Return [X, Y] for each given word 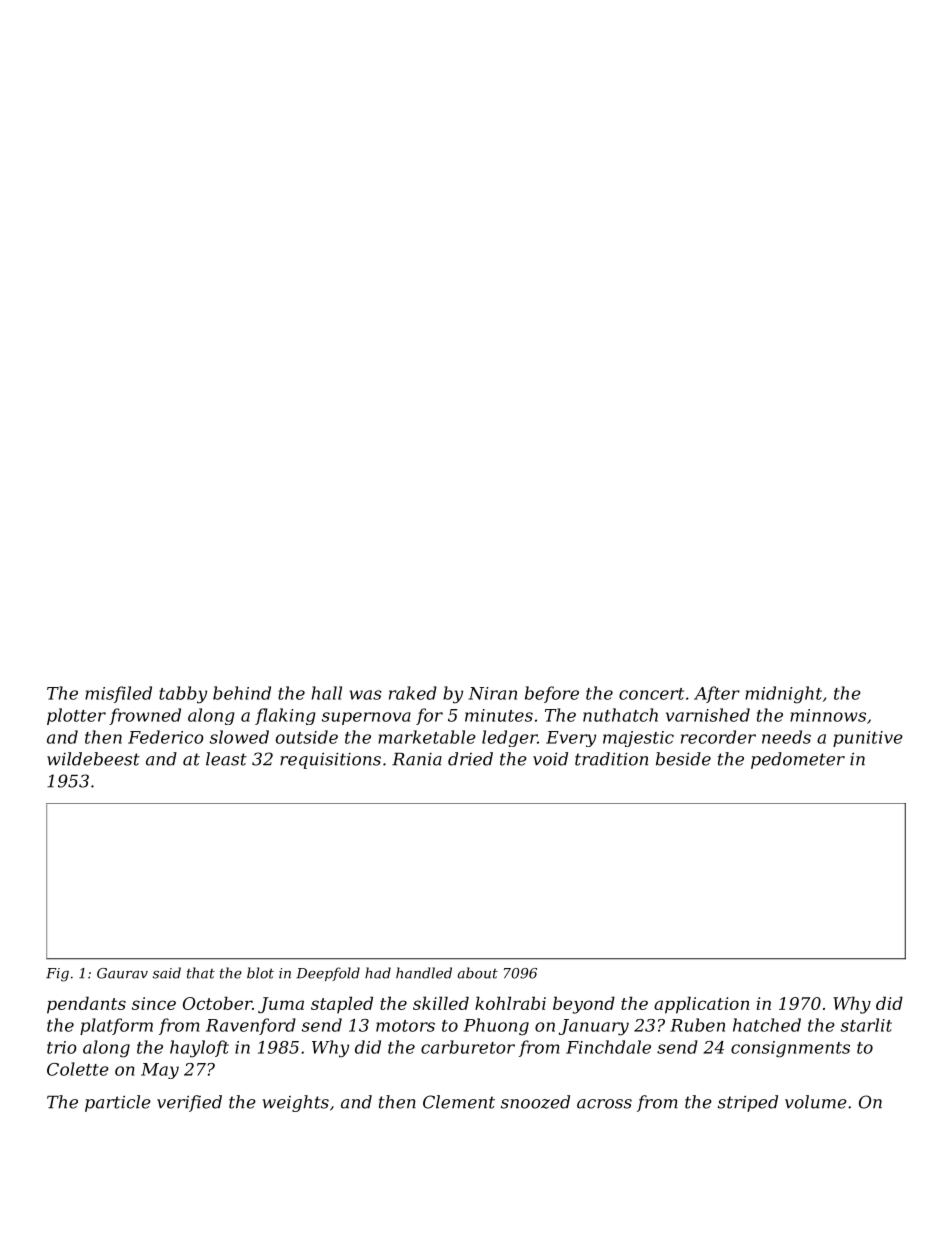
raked [413, 693]
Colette [78, 1069]
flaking [285, 716]
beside [683, 759]
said [167, 973]
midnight [783, 695]
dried [470, 759]
